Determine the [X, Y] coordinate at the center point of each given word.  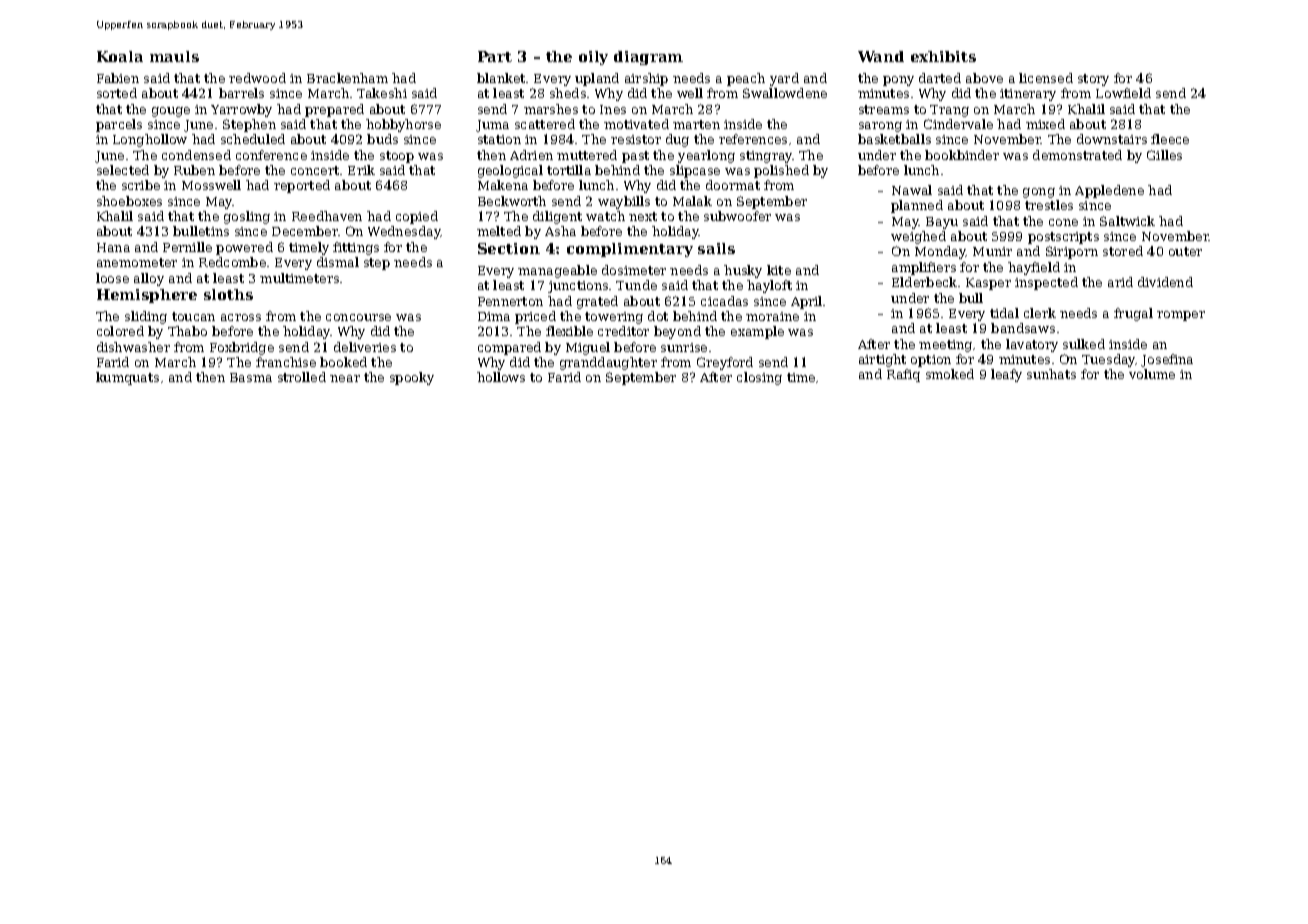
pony [898, 81]
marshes [551, 109]
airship [646, 79]
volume [1152, 374]
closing [759, 378]
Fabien [118, 78]
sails [716, 248]
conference [271, 155]
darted [940, 78]
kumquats [127, 378]
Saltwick [1127, 221]
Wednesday [404, 232]
